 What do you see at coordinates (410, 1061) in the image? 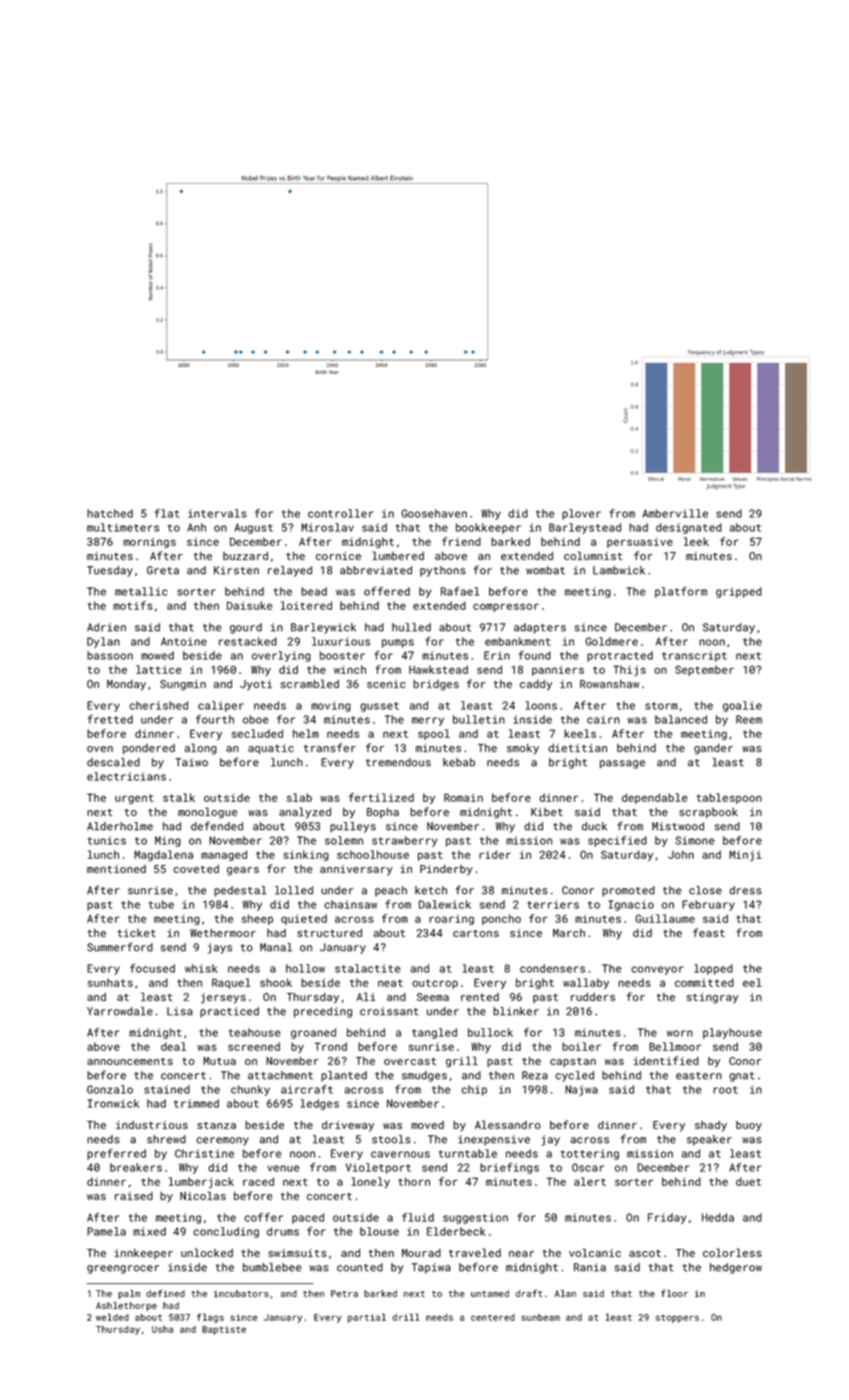
I see `overcast` at bounding box center [410, 1061].
